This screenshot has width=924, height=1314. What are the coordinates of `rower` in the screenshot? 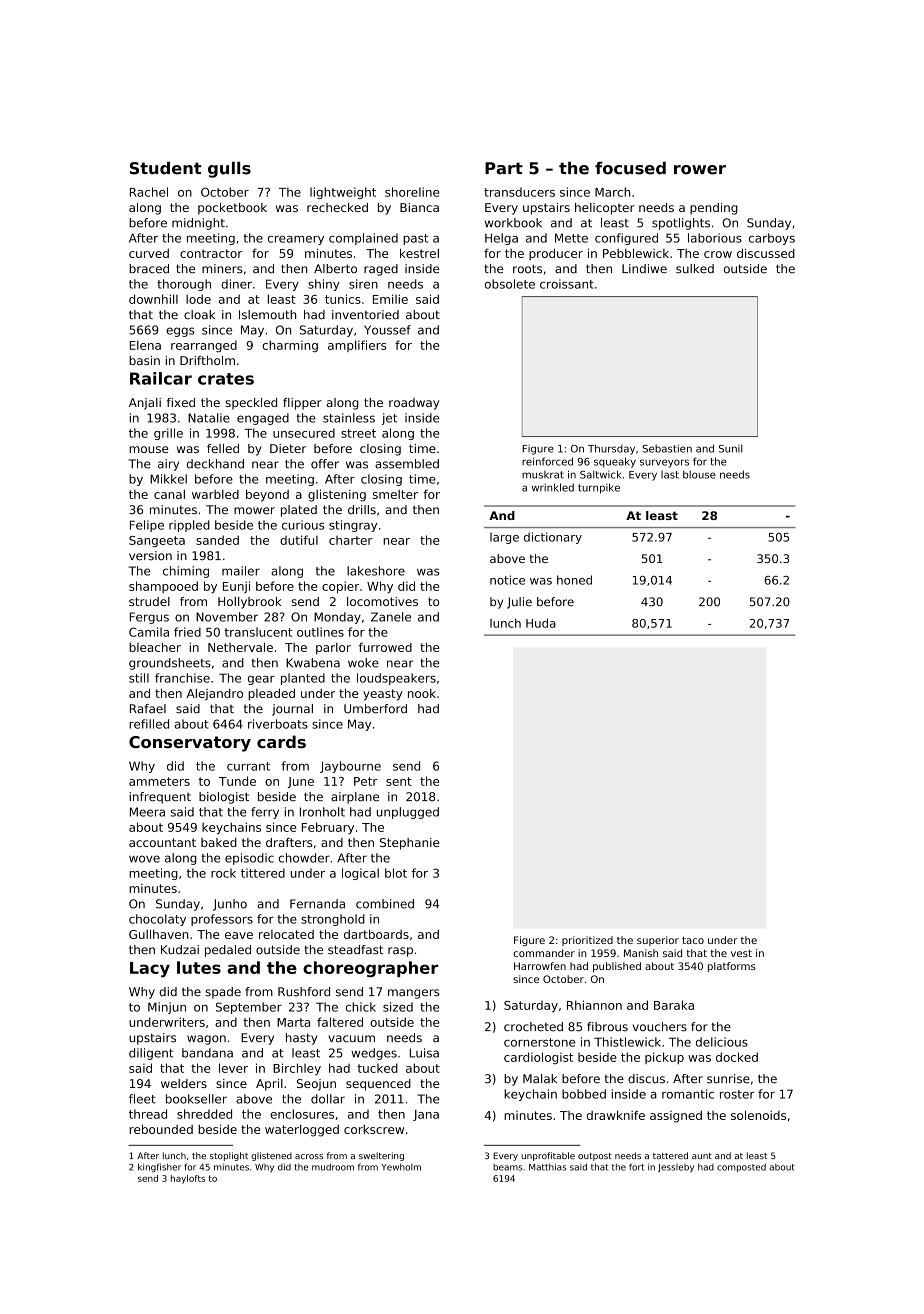 It's located at (700, 170).
